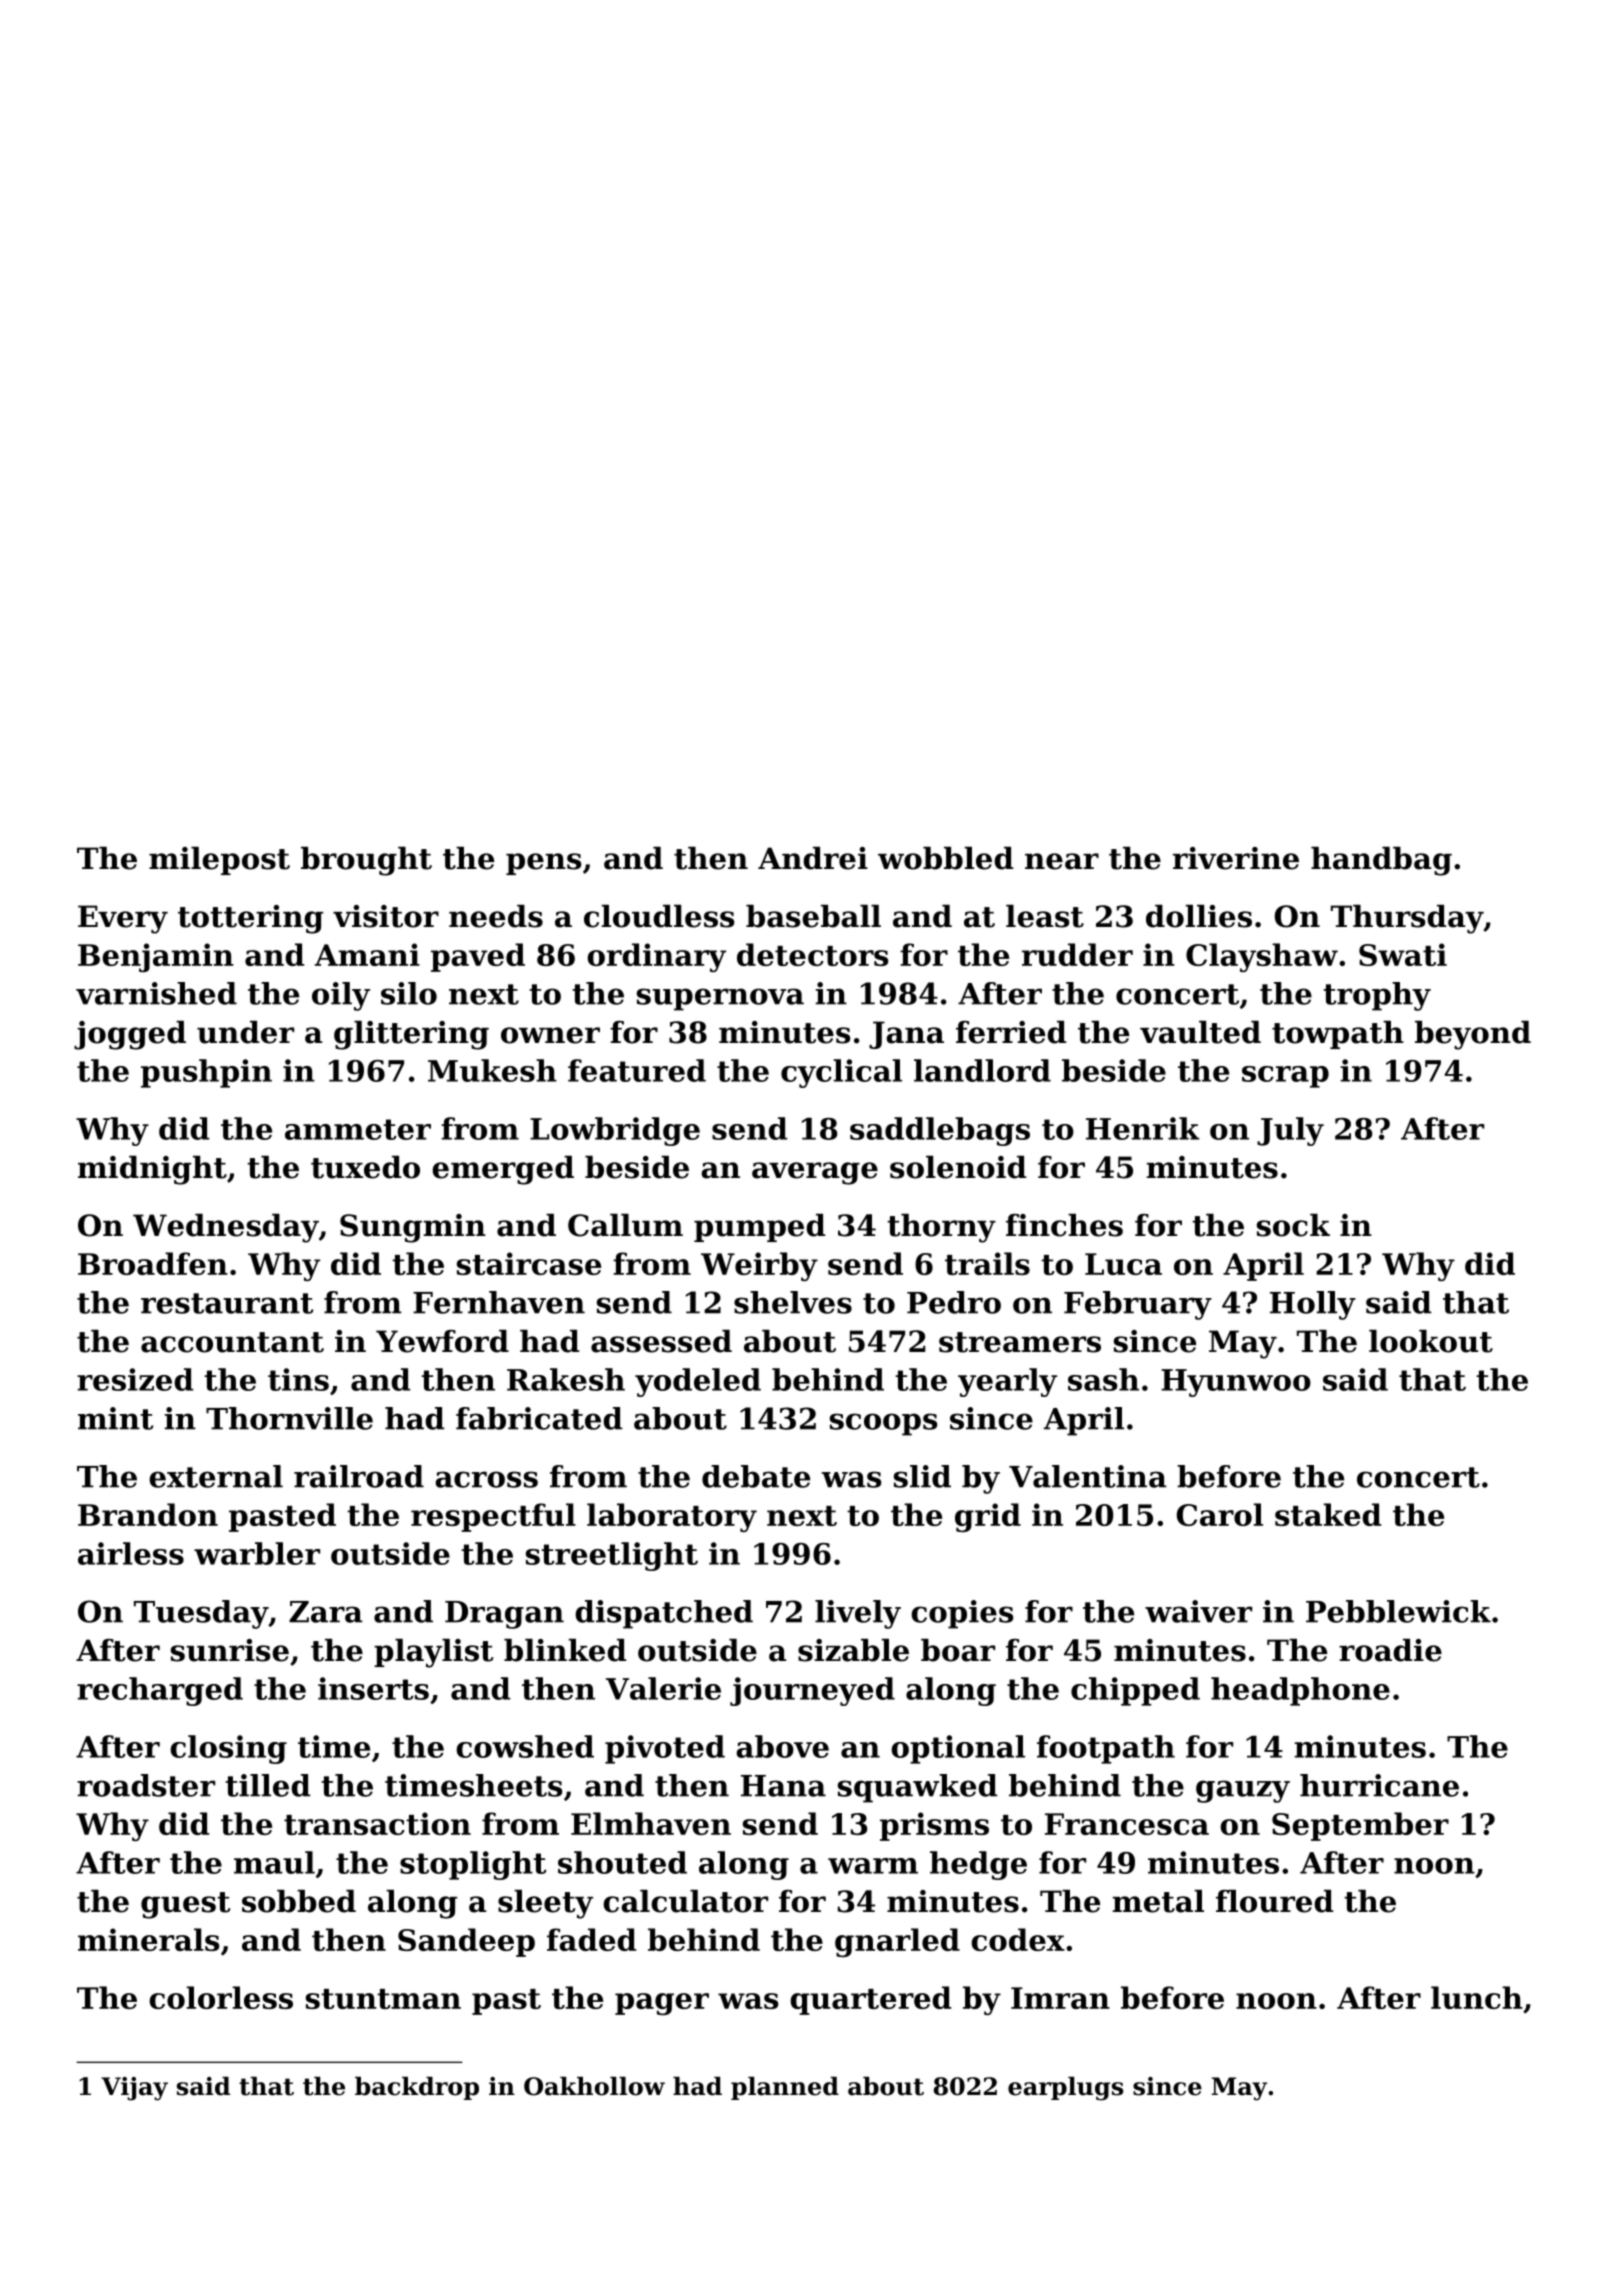 This screenshot has height=2292, width=1620. What do you see at coordinates (785, 2088) in the screenshot?
I see `planned` at bounding box center [785, 2088].
